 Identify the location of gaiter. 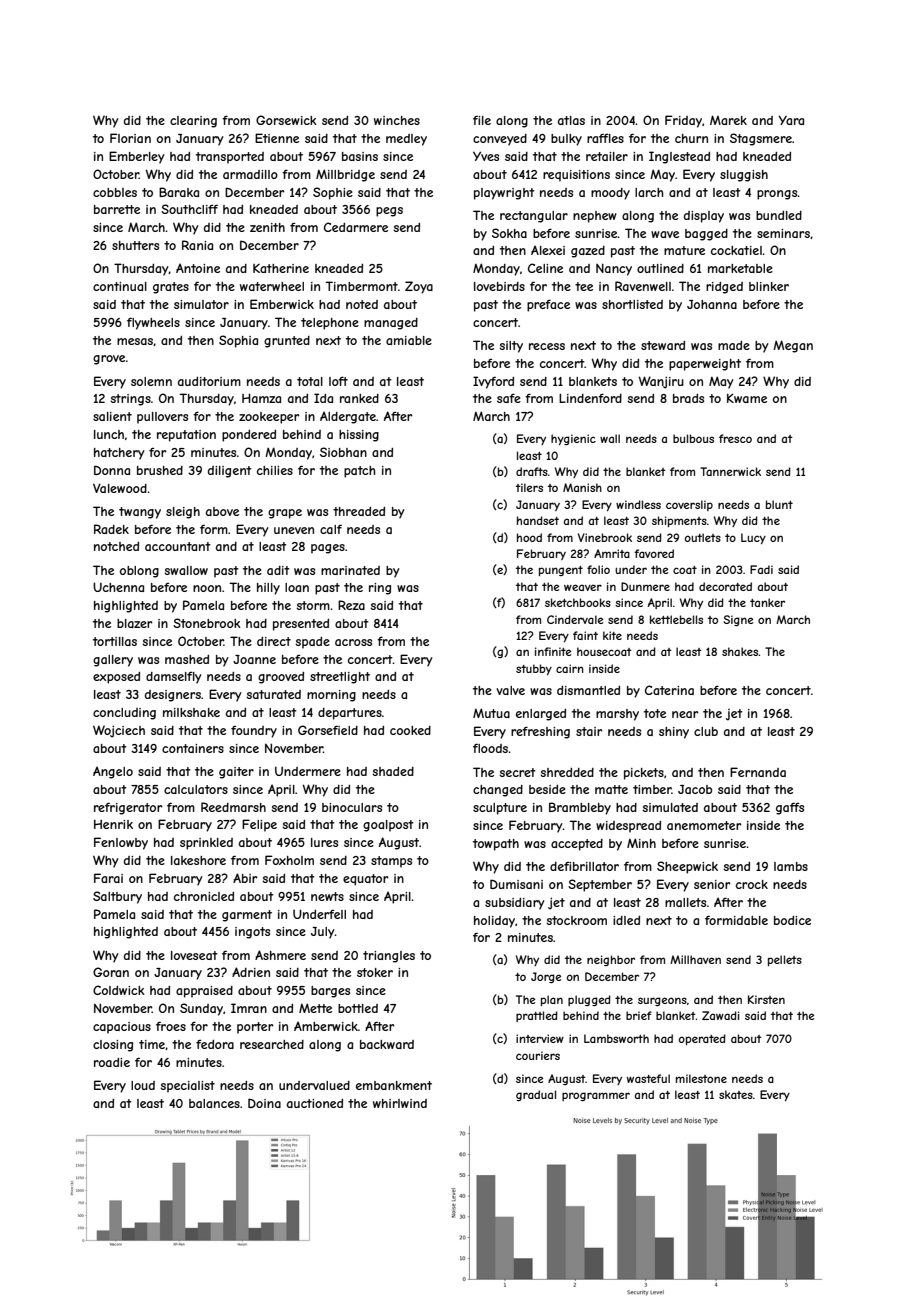
(236, 773).
